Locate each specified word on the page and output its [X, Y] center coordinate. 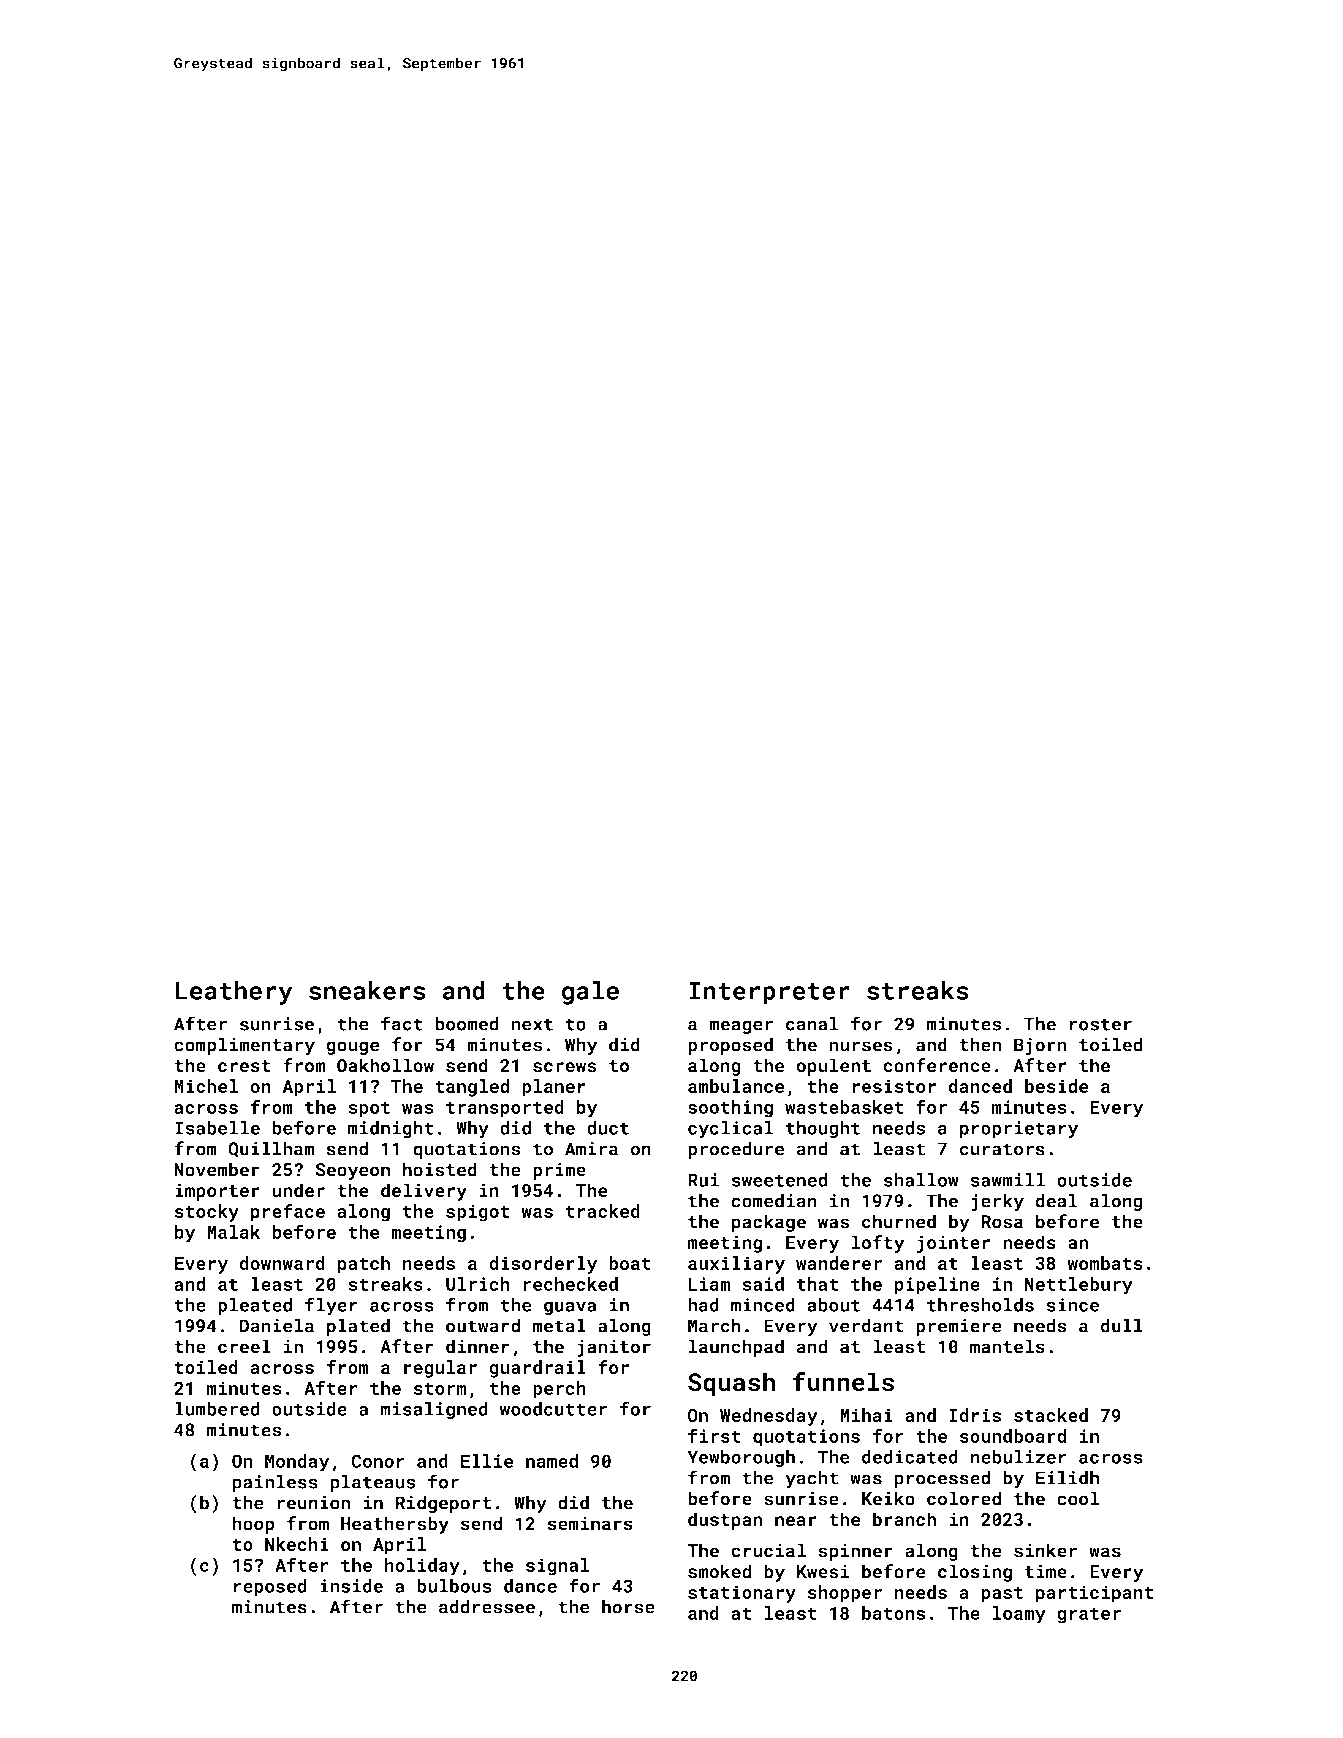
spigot [478, 1213]
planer [554, 1088]
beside [1057, 1086]
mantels [1007, 1346]
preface [288, 1212]
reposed [270, 1588]
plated [358, 1327]
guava [570, 1308]
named [552, 1461]
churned [899, 1221]
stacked [1051, 1415]
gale [590, 993]
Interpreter [769, 993]
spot [369, 1109]
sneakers [367, 990]
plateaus [373, 1483]
